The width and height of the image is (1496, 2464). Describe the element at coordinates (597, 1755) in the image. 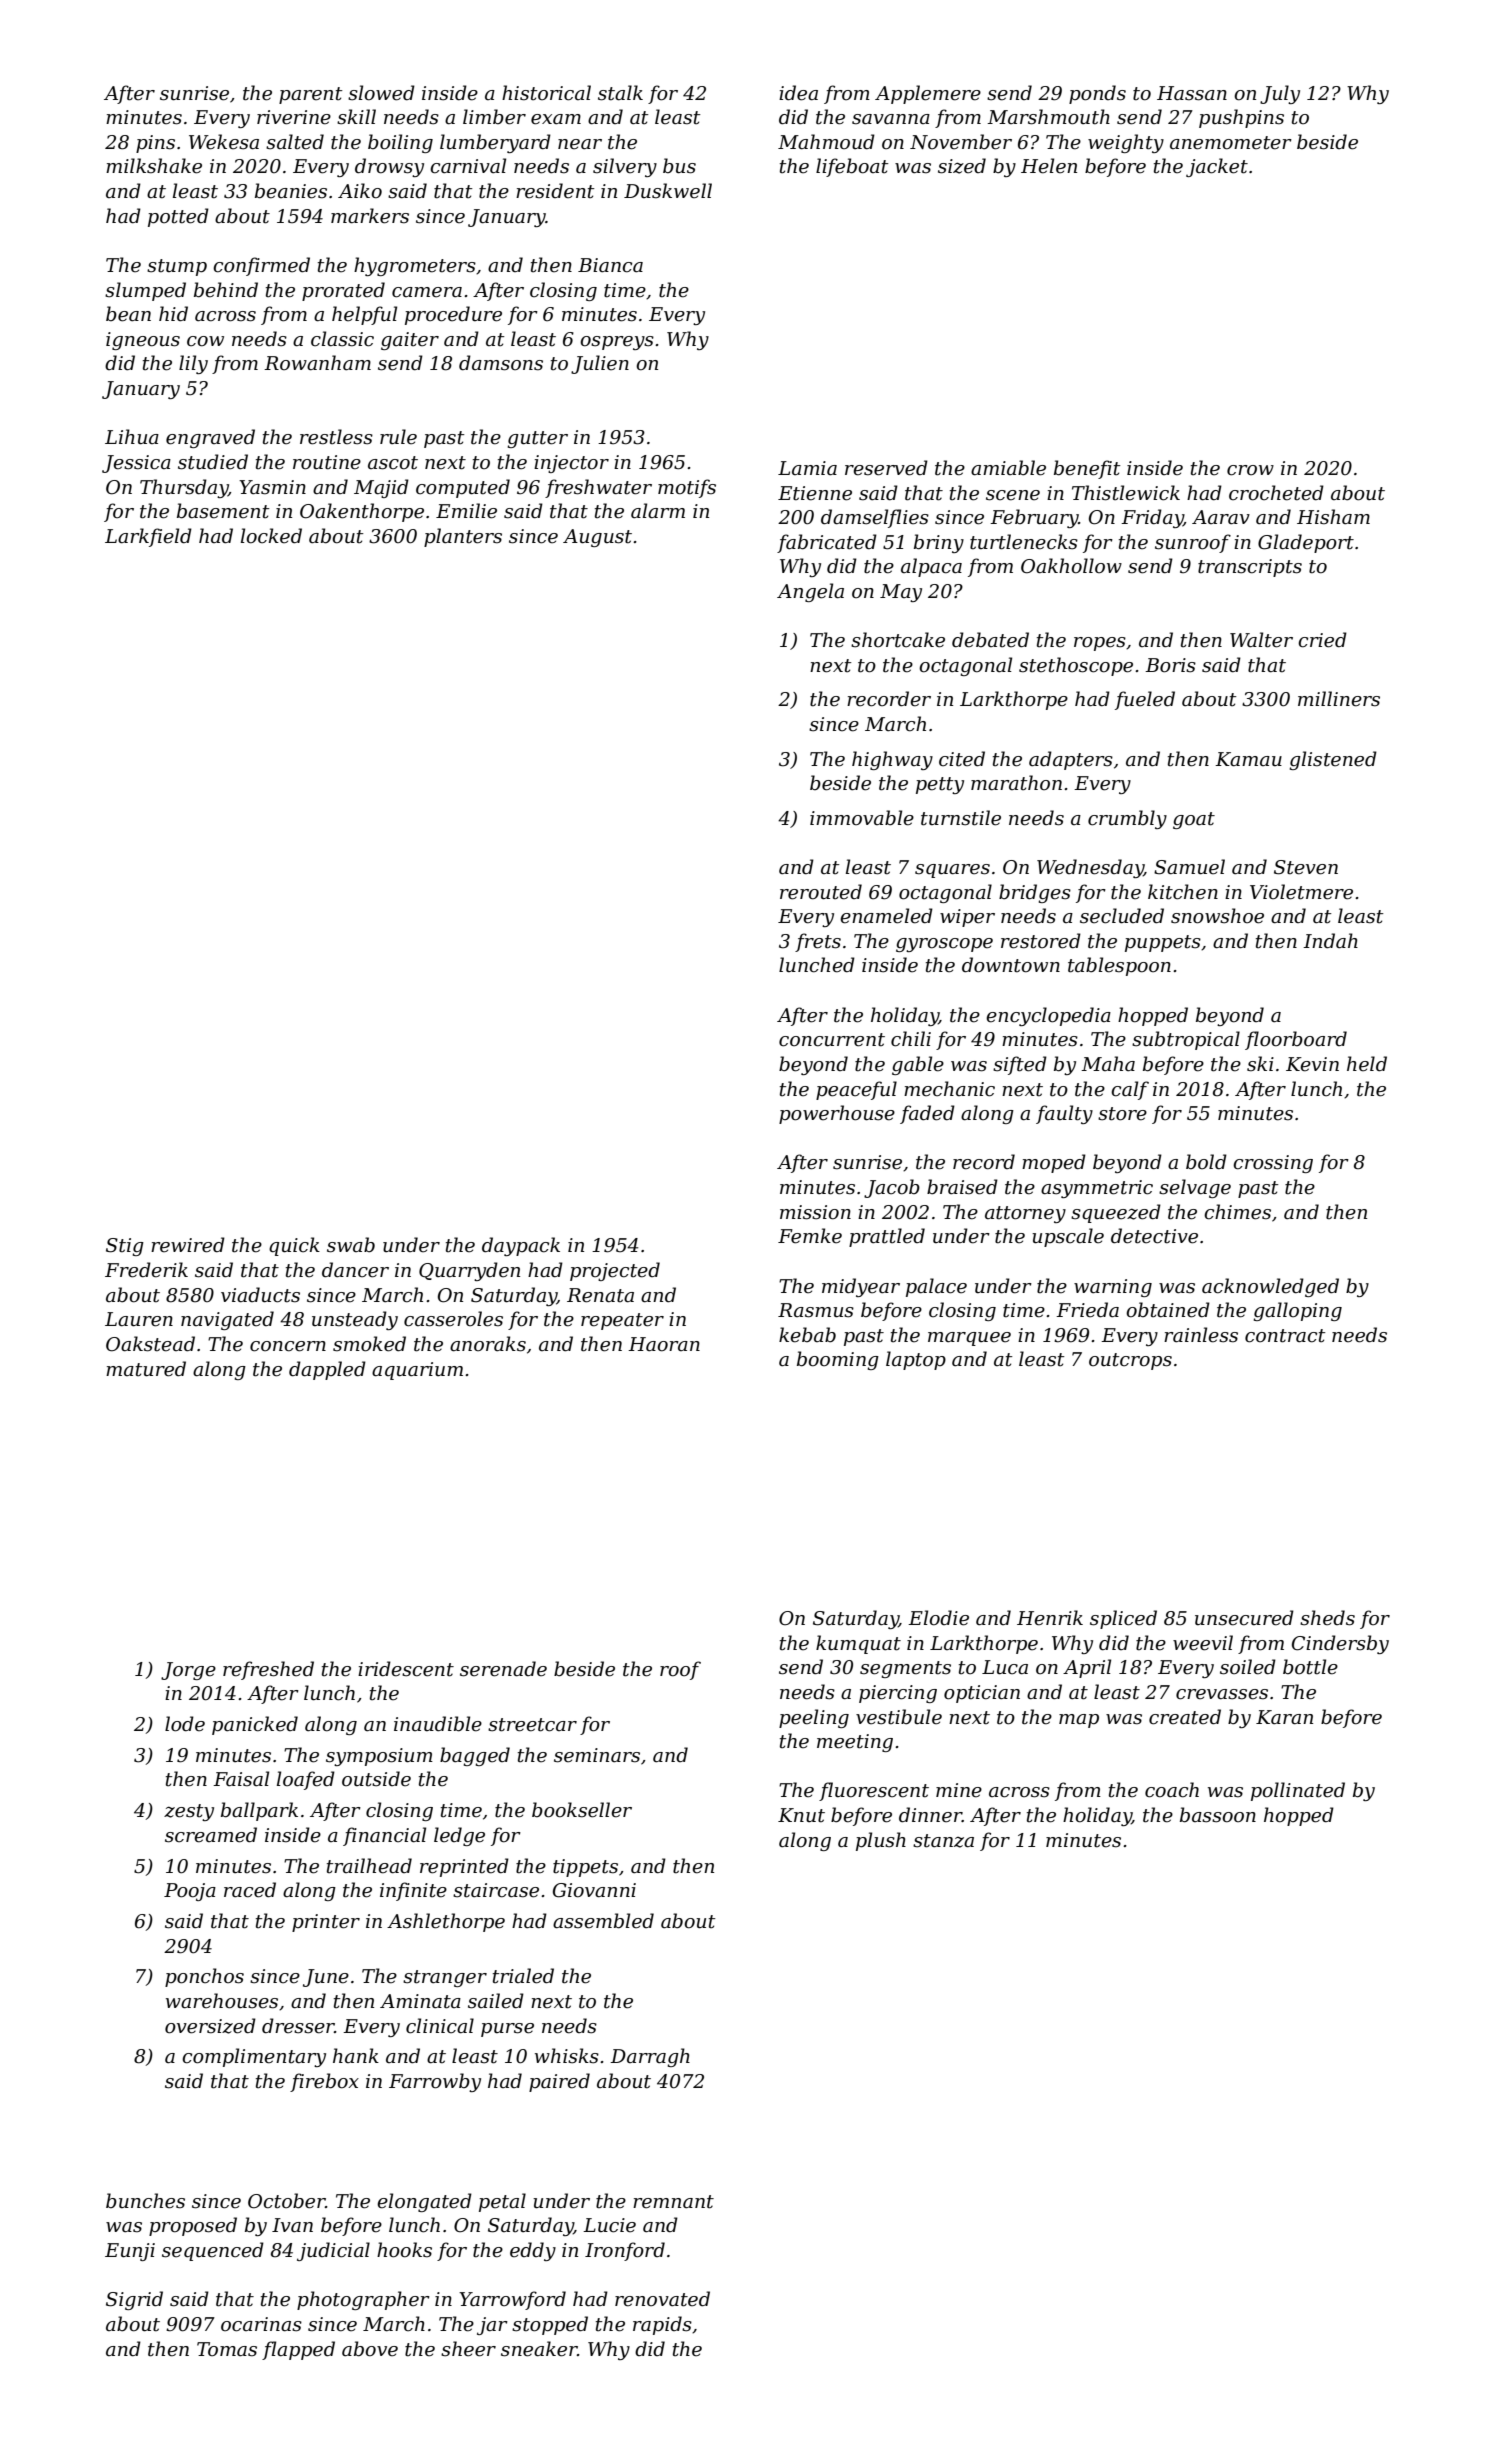

I see `seminars` at that location.
